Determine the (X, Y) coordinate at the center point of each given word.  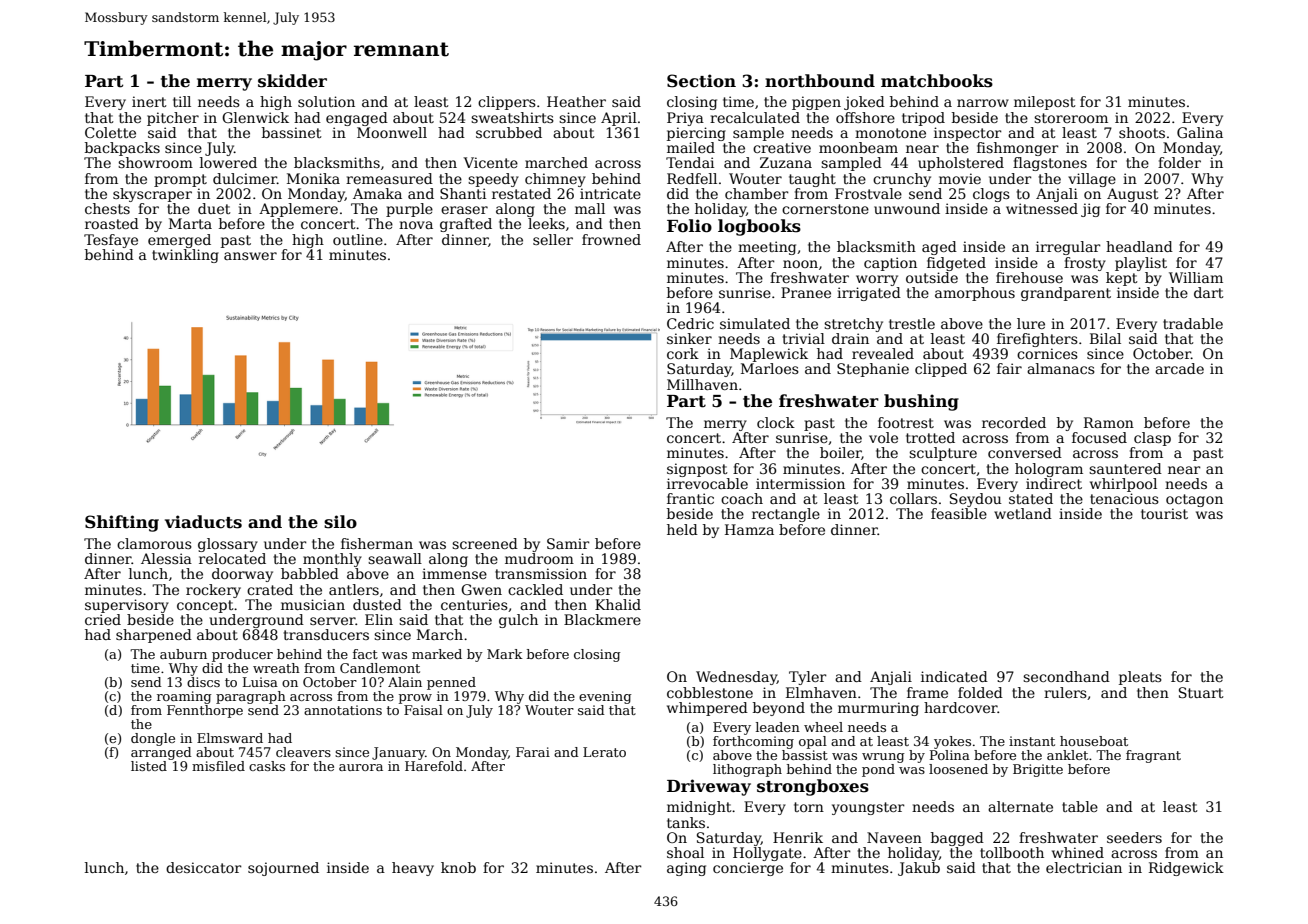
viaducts (203, 522)
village (1092, 180)
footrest (906, 422)
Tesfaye (111, 241)
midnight (699, 808)
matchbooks (937, 81)
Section (701, 81)
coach (742, 498)
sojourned (283, 869)
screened (485, 543)
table (1080, 806)
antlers (354, 589)
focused (1099, 437)
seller (553, 239)
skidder (292, 81)
